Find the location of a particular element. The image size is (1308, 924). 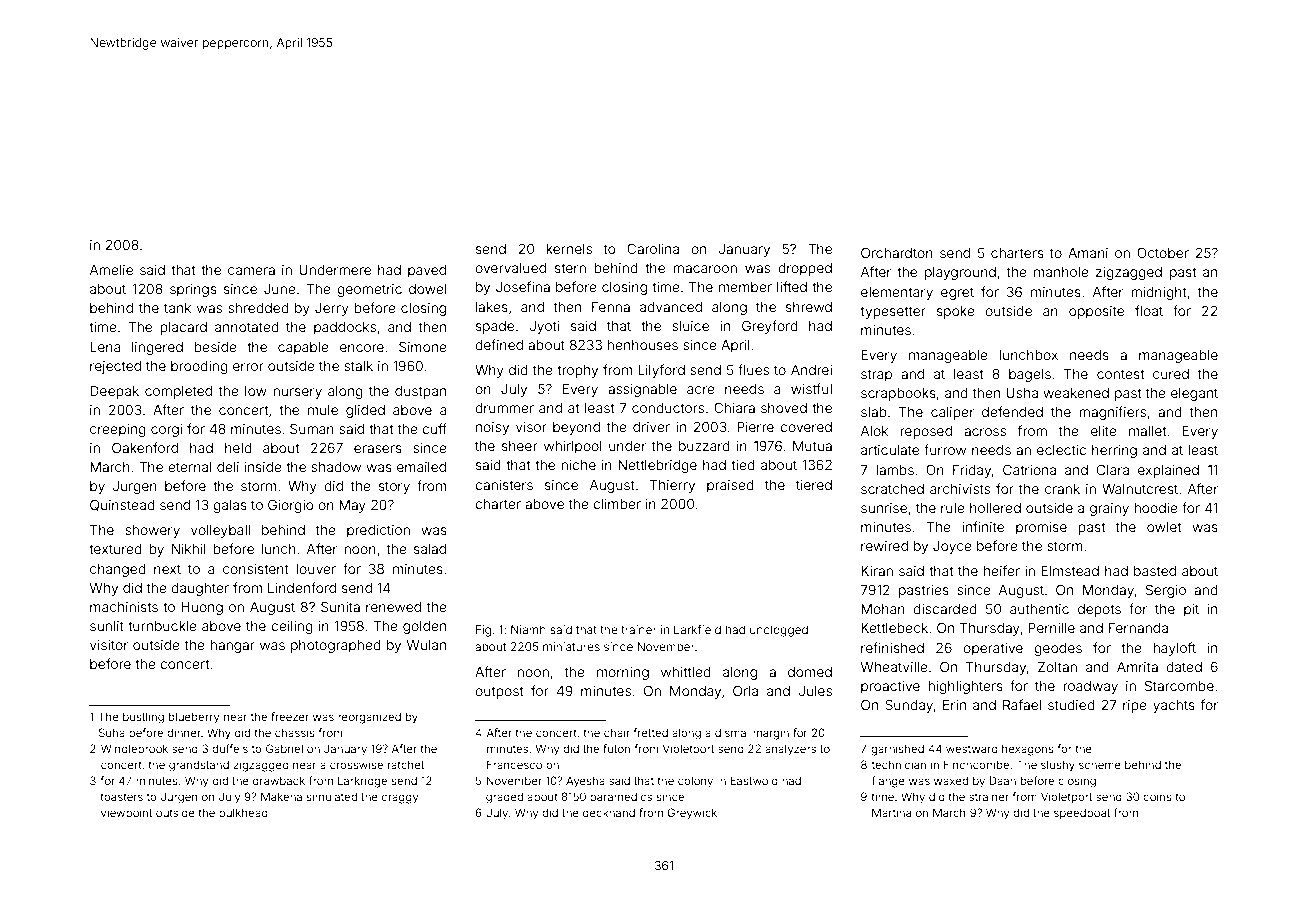

bulkhead is located at coordinates (243, 812).
